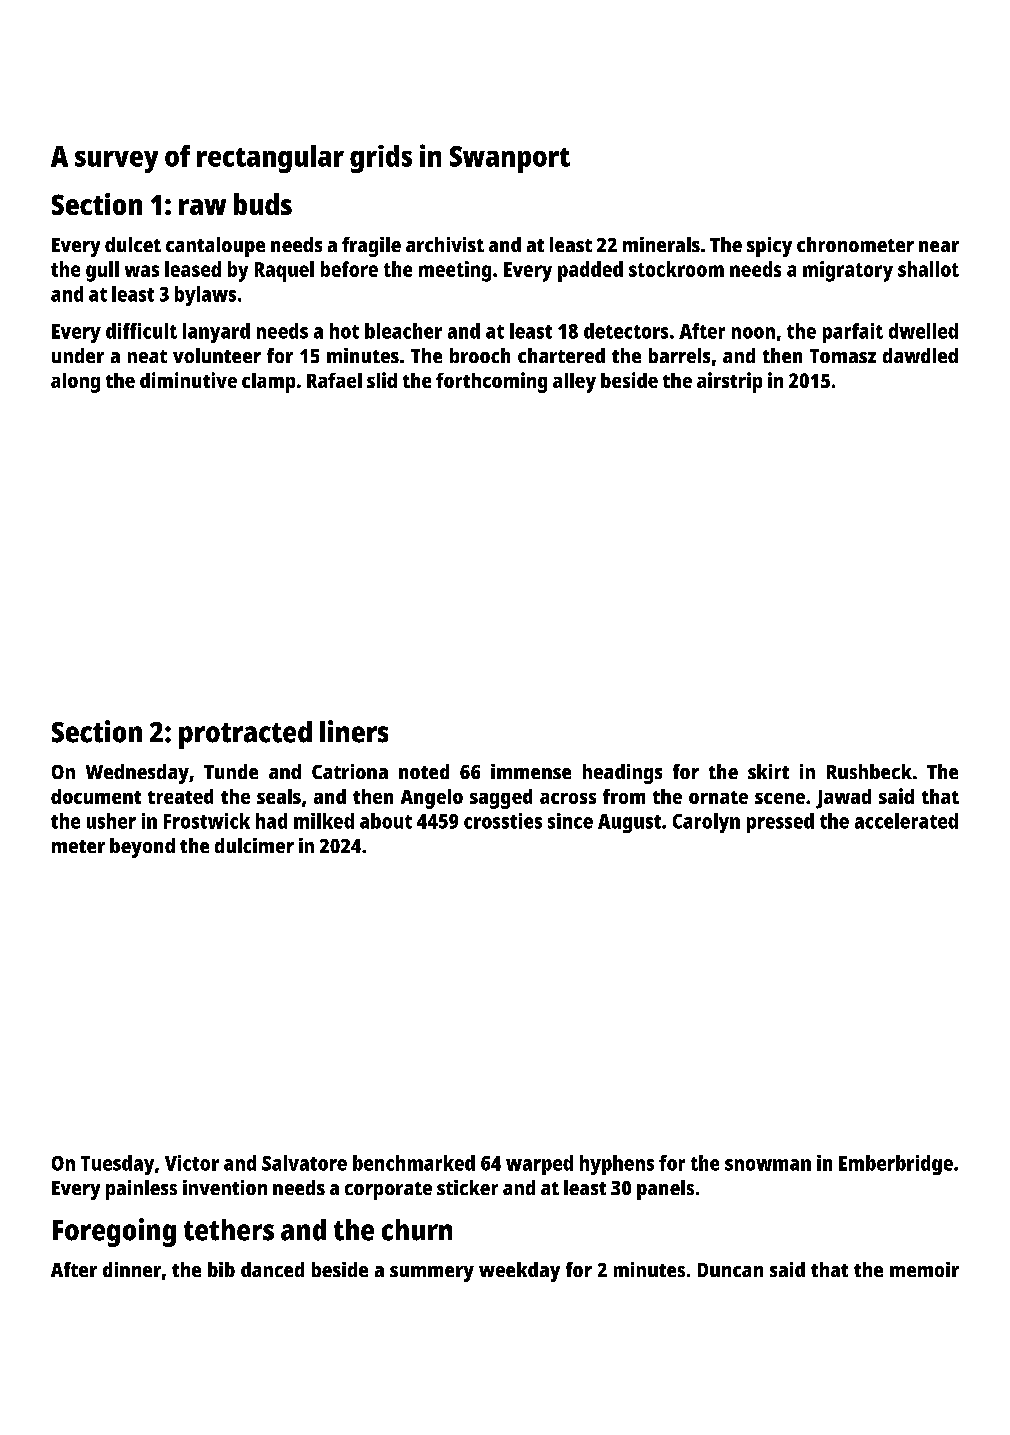 The image size is (1010, 1435). What do you see at coordinates (245, 735) in the page?
I see `protracted` at bounding box center [245, 735].
